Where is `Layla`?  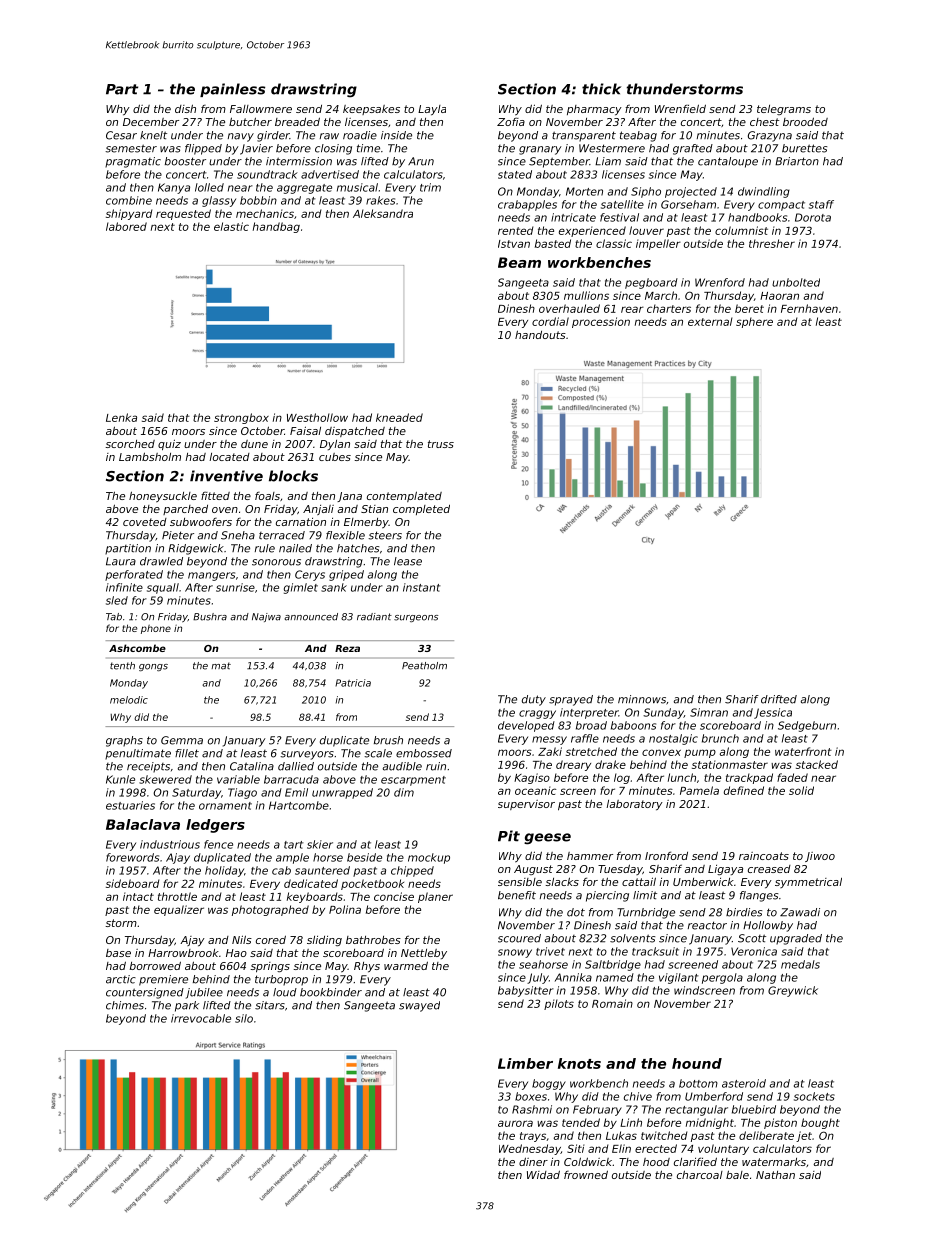 Layla is located at coordinates (432, 110).
